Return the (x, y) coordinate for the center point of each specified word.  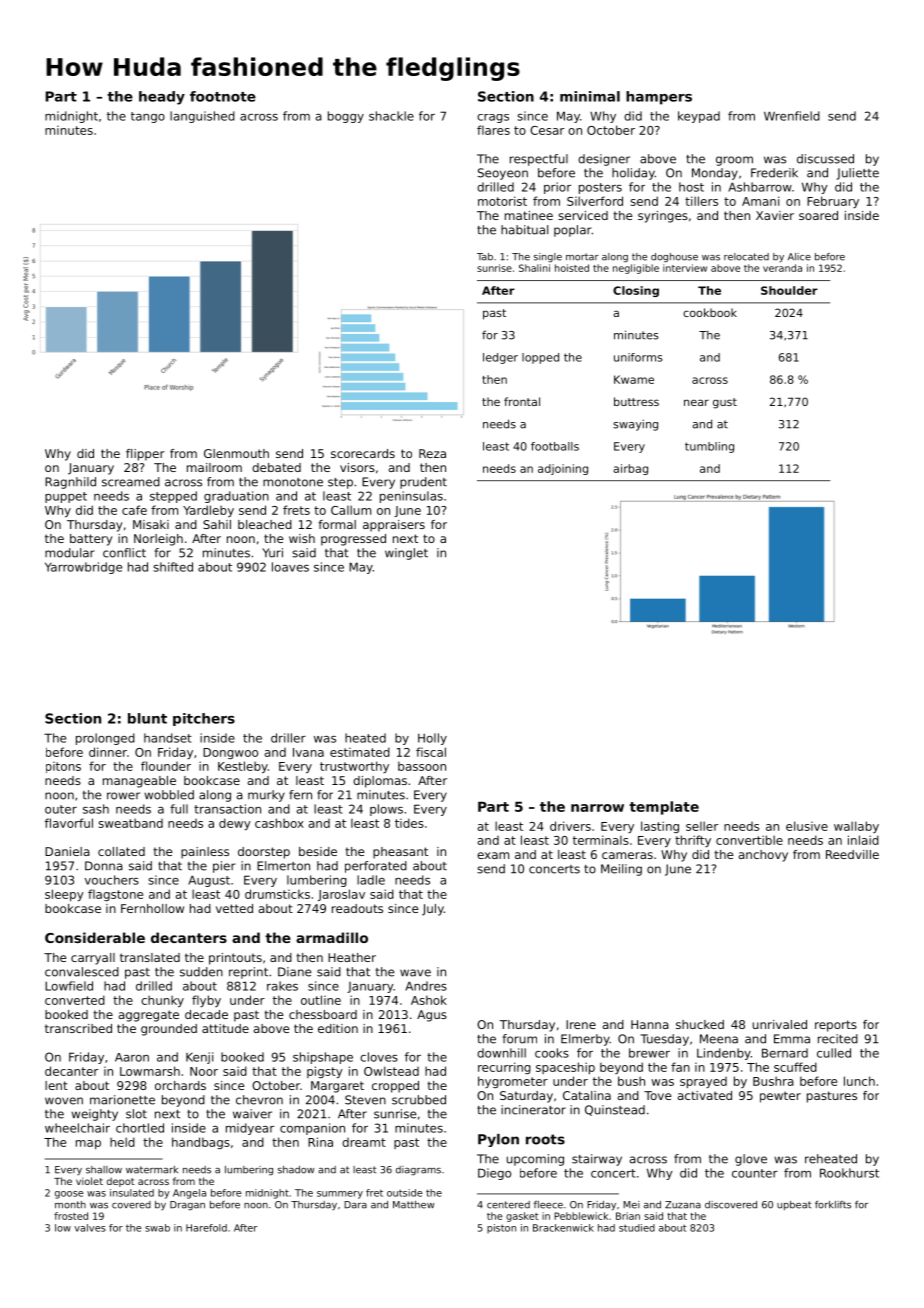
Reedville (852, 854)
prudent (423, 483)
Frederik (774, 173)
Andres (426, 986)
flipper (145, 455)
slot (136, 1114)
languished (202, 117)
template (664, 808)
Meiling (621, 870)
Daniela (67, 851)
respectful (539, 160)
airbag (631, 469)
